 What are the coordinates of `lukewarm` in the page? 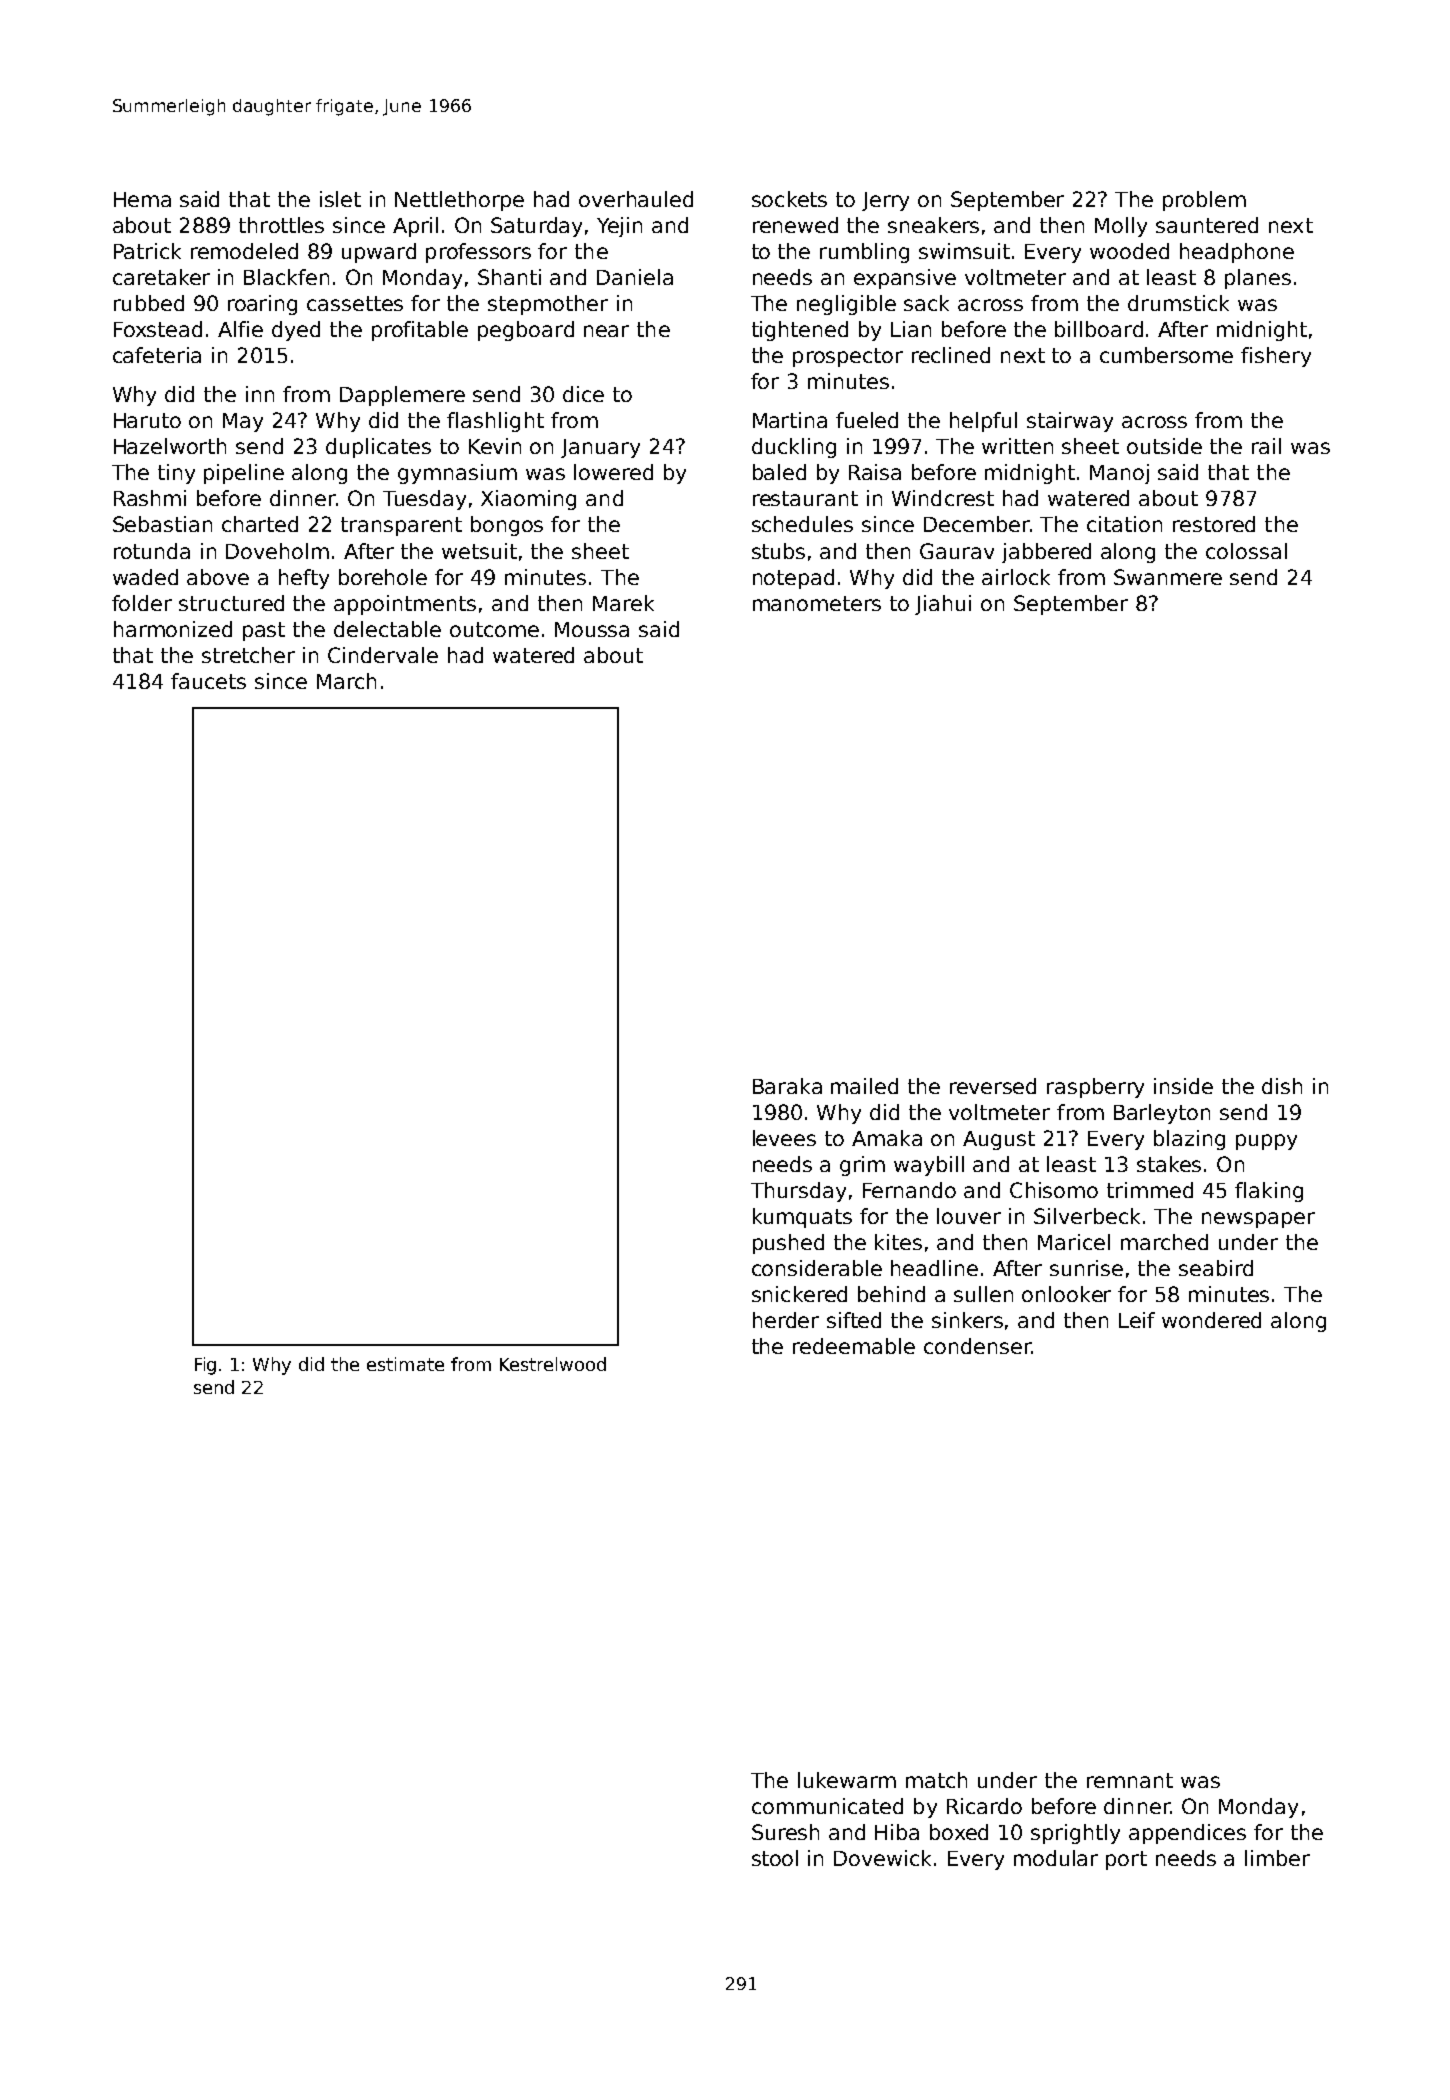 It's located at (847, 1780).
